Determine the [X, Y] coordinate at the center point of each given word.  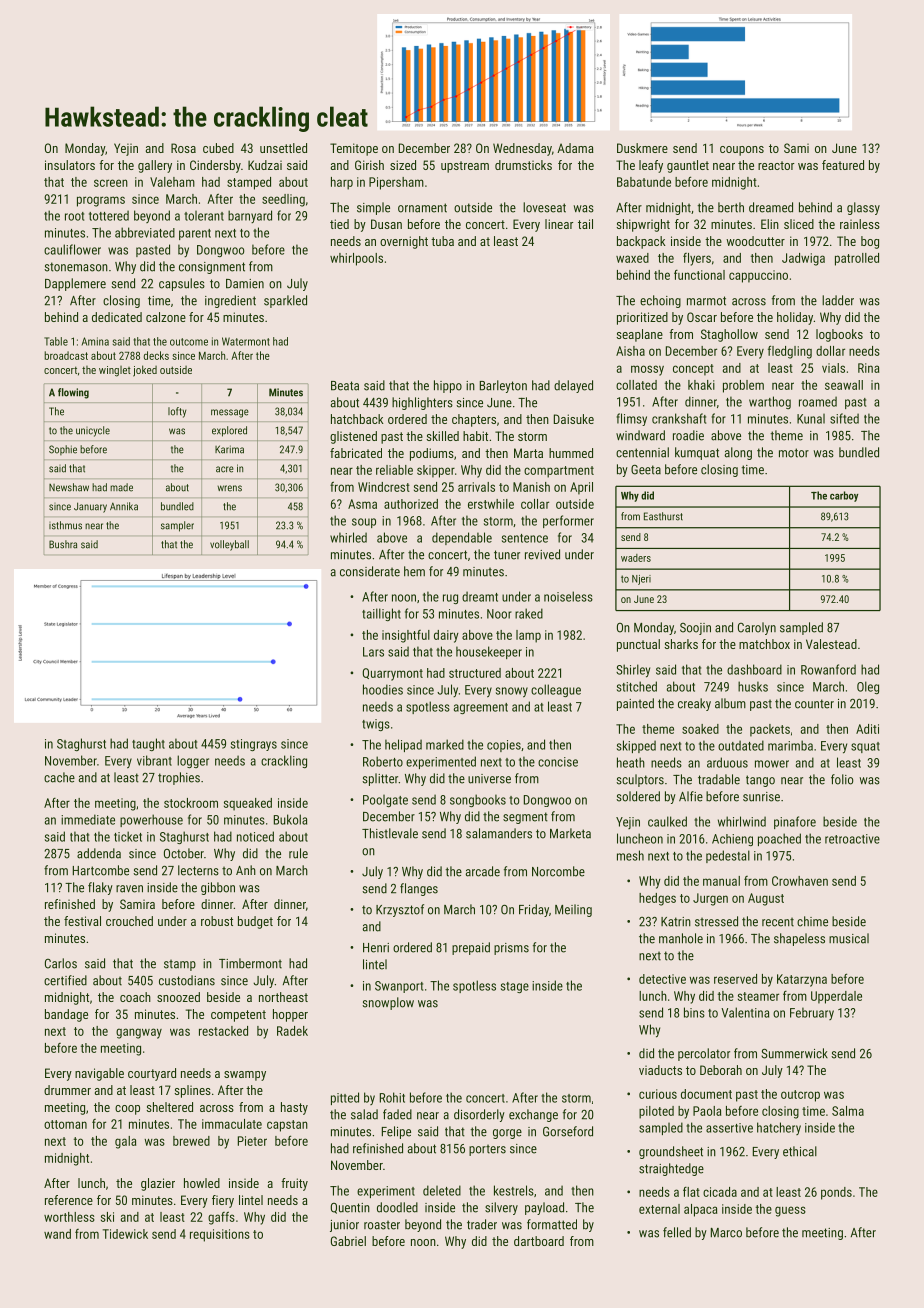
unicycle [93, 431]
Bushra [63, 544]
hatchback [357, 419]
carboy [844, 496]
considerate [370, 571]
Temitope [354, 149]
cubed [218, 148]
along [738, 453]
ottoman [65, 1124]
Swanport [399, 987]
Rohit [392, 1097]
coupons [742, 151]
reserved [735, 979]
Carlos [61, 963]
